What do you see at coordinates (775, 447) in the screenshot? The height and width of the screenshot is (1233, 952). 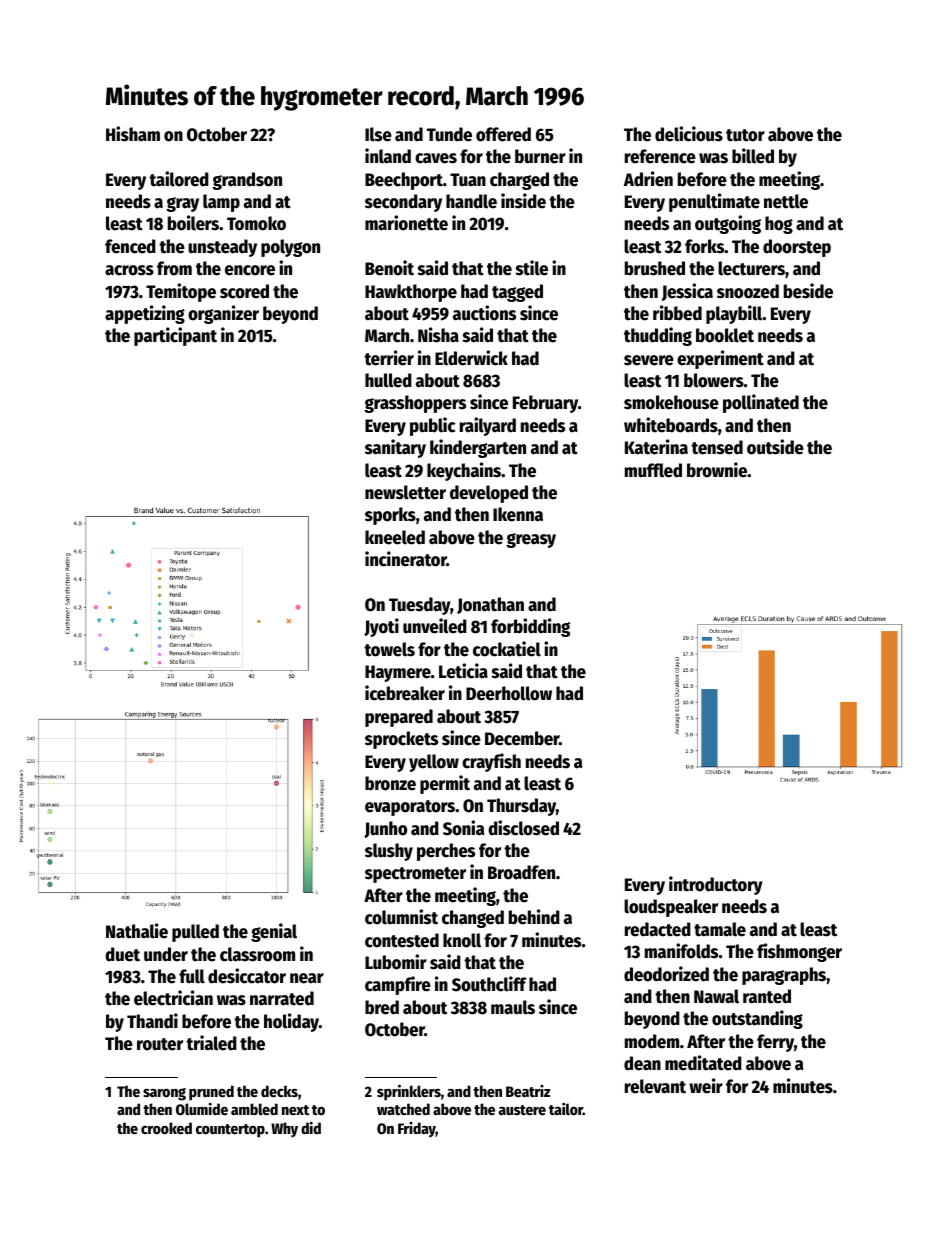 I see `outside` at bounding box center [775, 447].
